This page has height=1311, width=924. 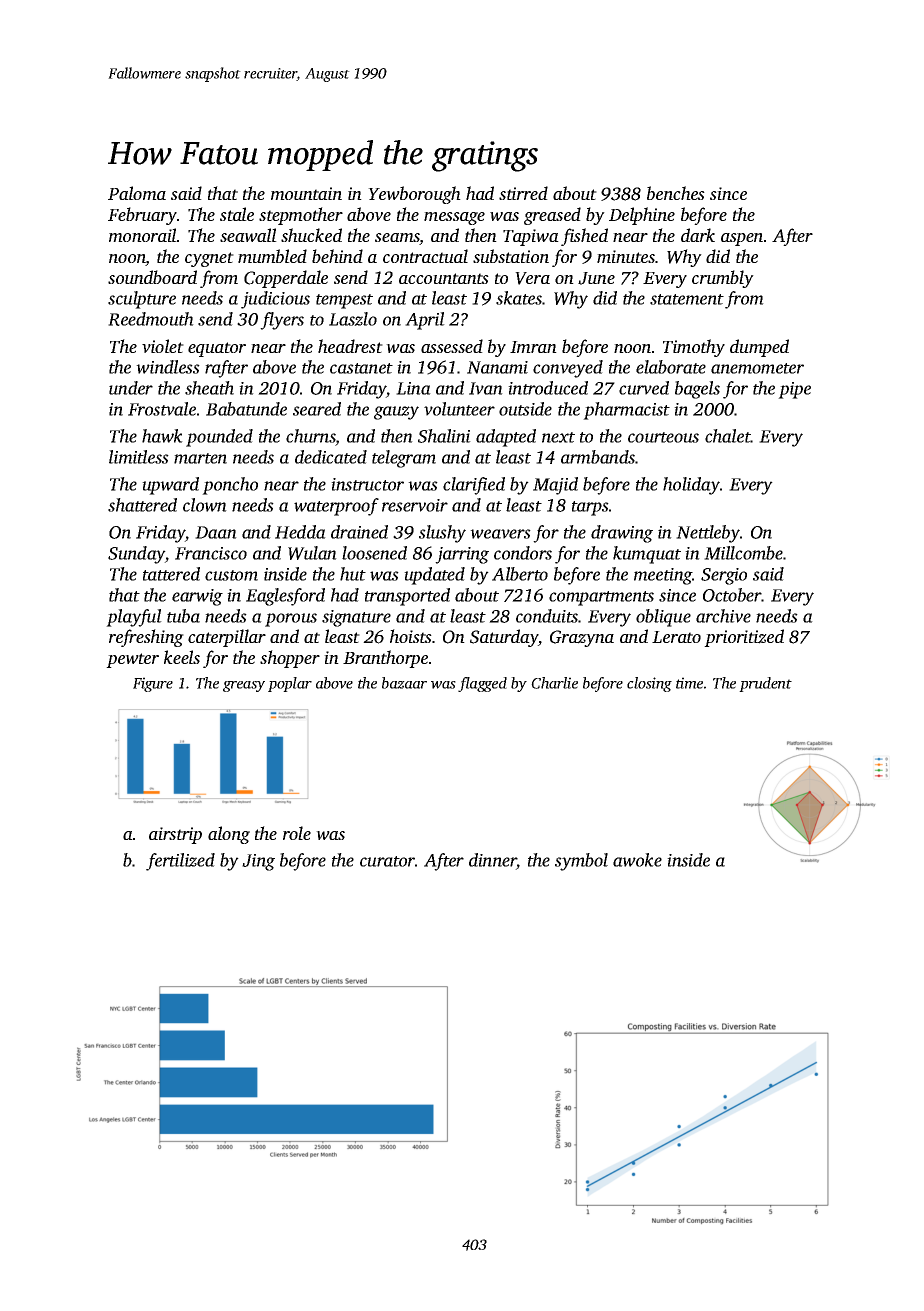 What do you see at coordinates (137, 193) in the page?
I see `Paloma` at bounding box center [137, 193].
